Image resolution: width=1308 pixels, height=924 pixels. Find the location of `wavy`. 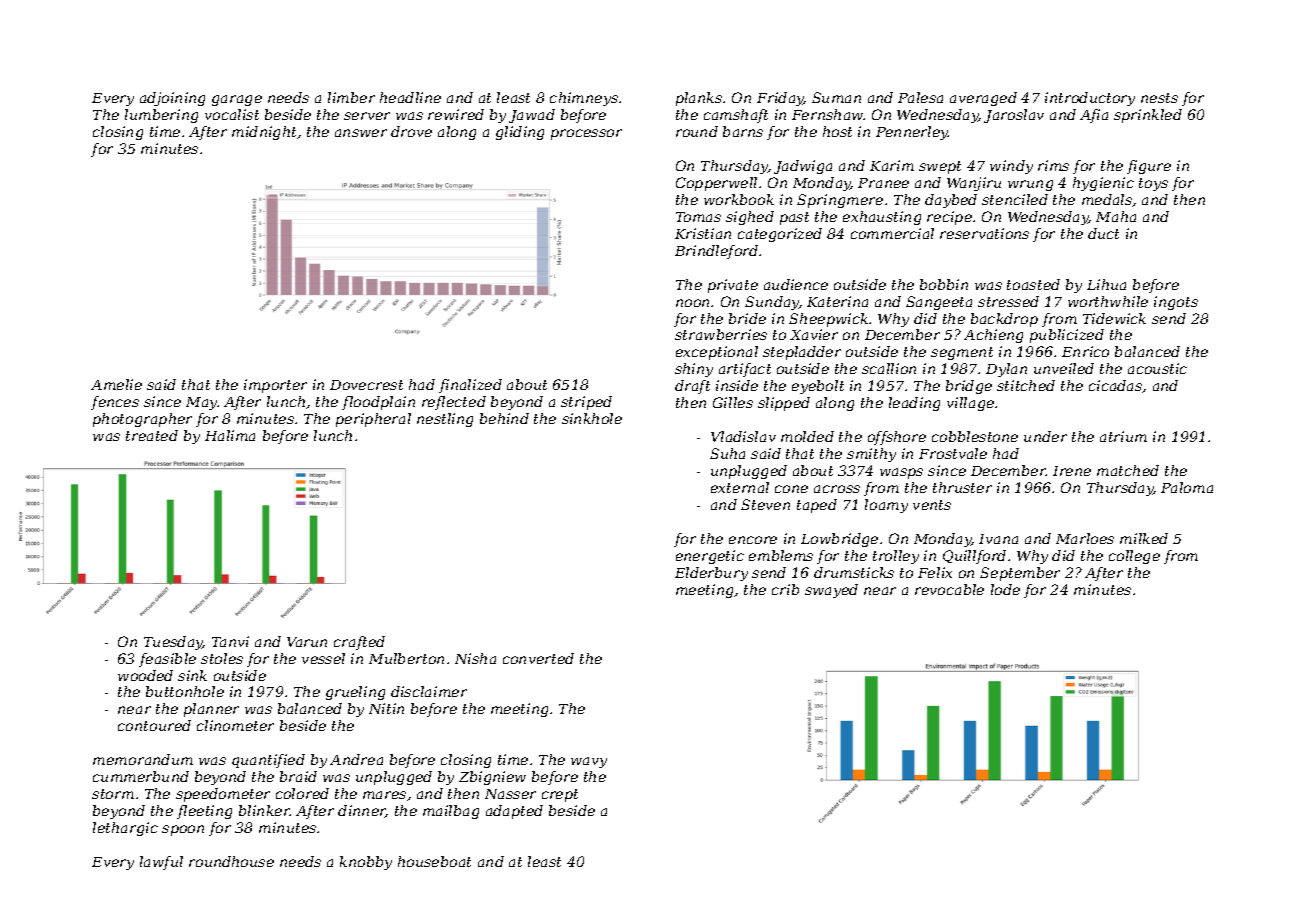

wavy is located at coordinates (589, 762).
